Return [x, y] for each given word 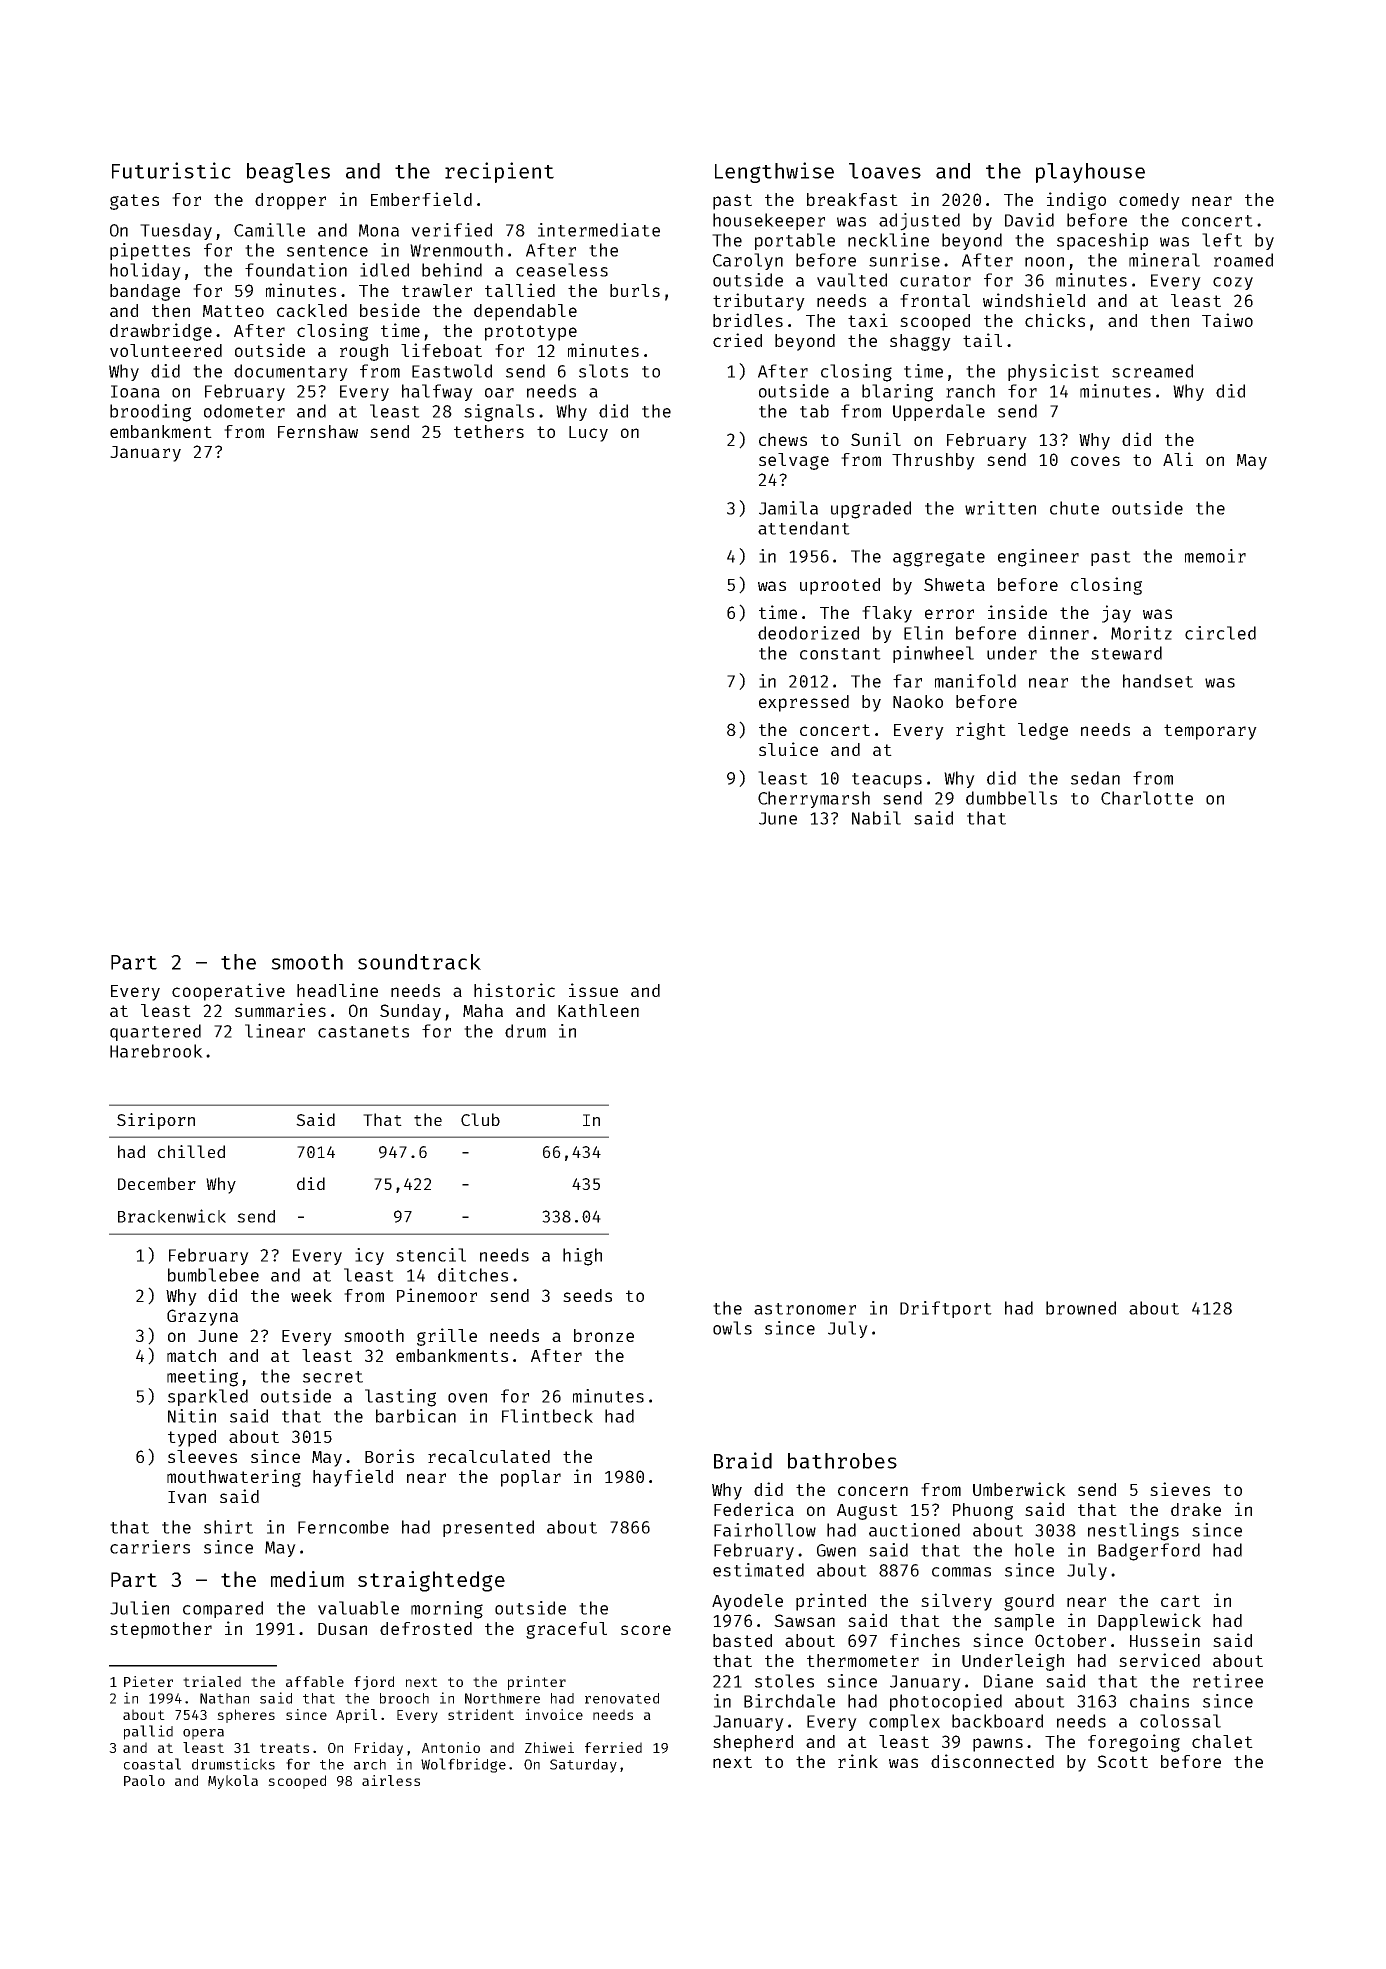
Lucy [588, 434]
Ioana [135, 391]
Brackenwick [172, 1216]
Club [480, 1119]
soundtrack [419, 962]
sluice [788, 749]
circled [1220, 633]
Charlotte [1147, 798]
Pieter [148, 1681]
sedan [1095, 778]
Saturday [583, 1766]
